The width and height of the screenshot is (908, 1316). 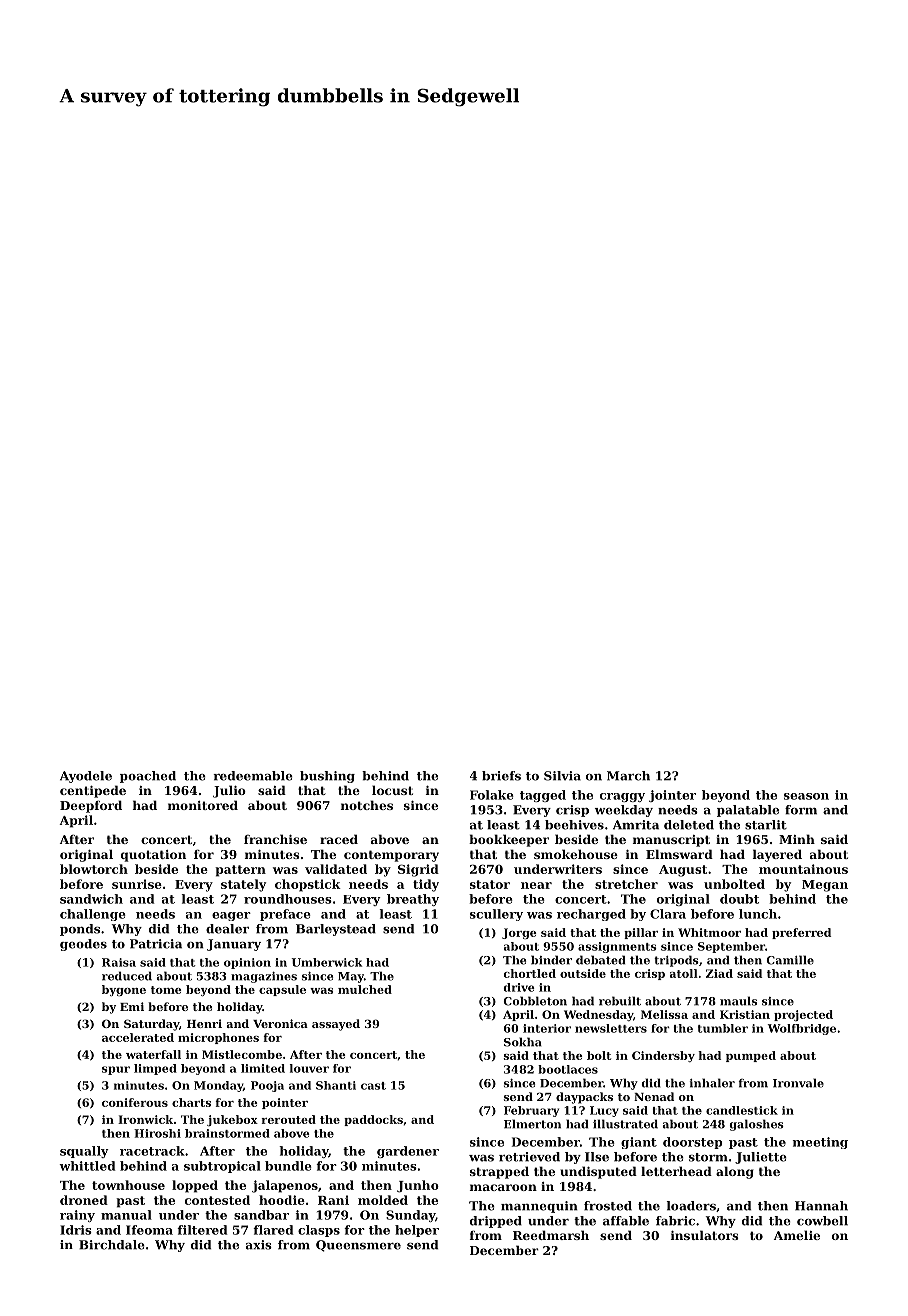 I want to click on March, so click(x=628, y=776).
